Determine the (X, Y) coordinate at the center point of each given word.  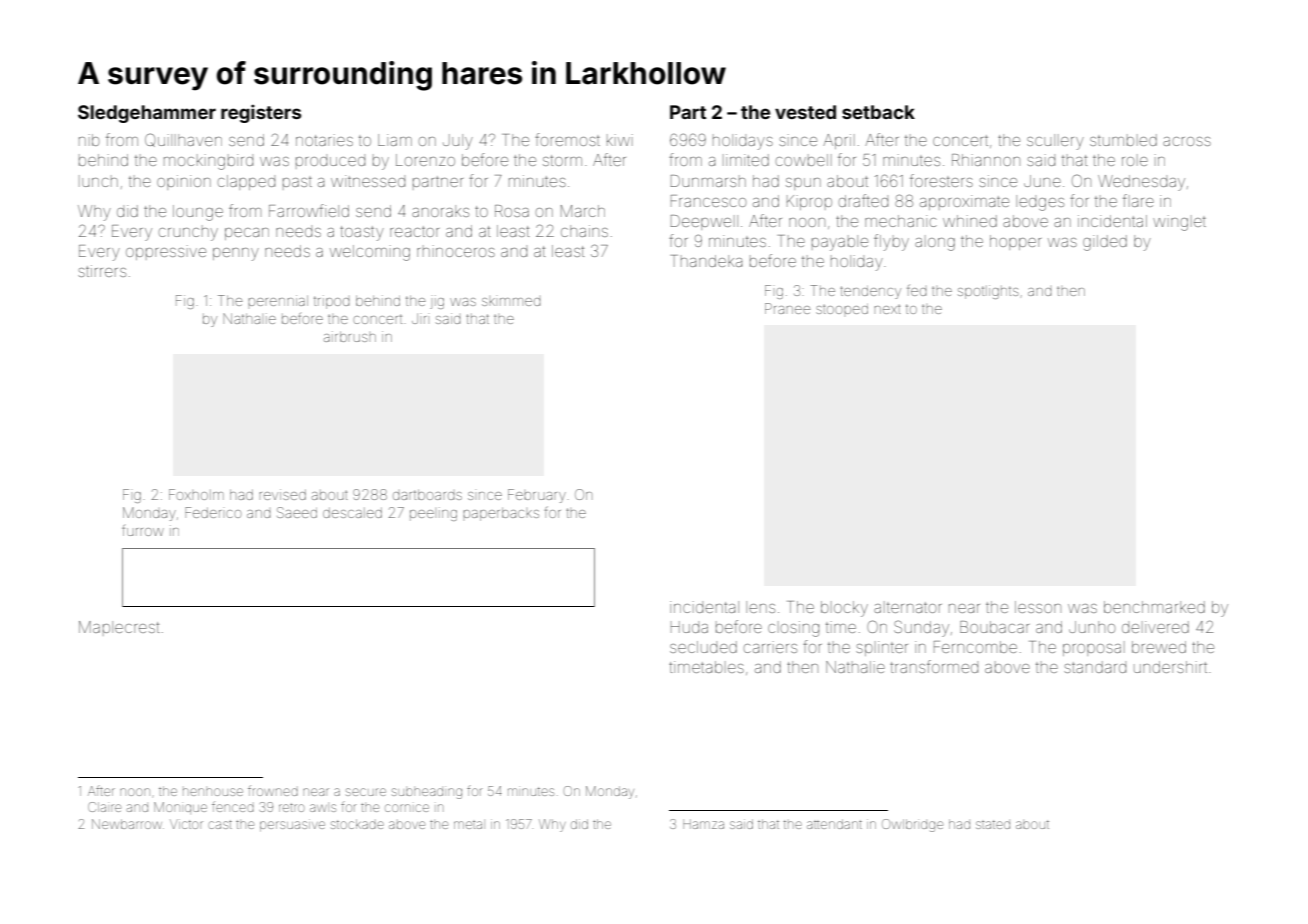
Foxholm (196, 494)
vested (805, 112)
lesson (1038, 607)
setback (878, 112)
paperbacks (501, 514)
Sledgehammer (147, 114)
